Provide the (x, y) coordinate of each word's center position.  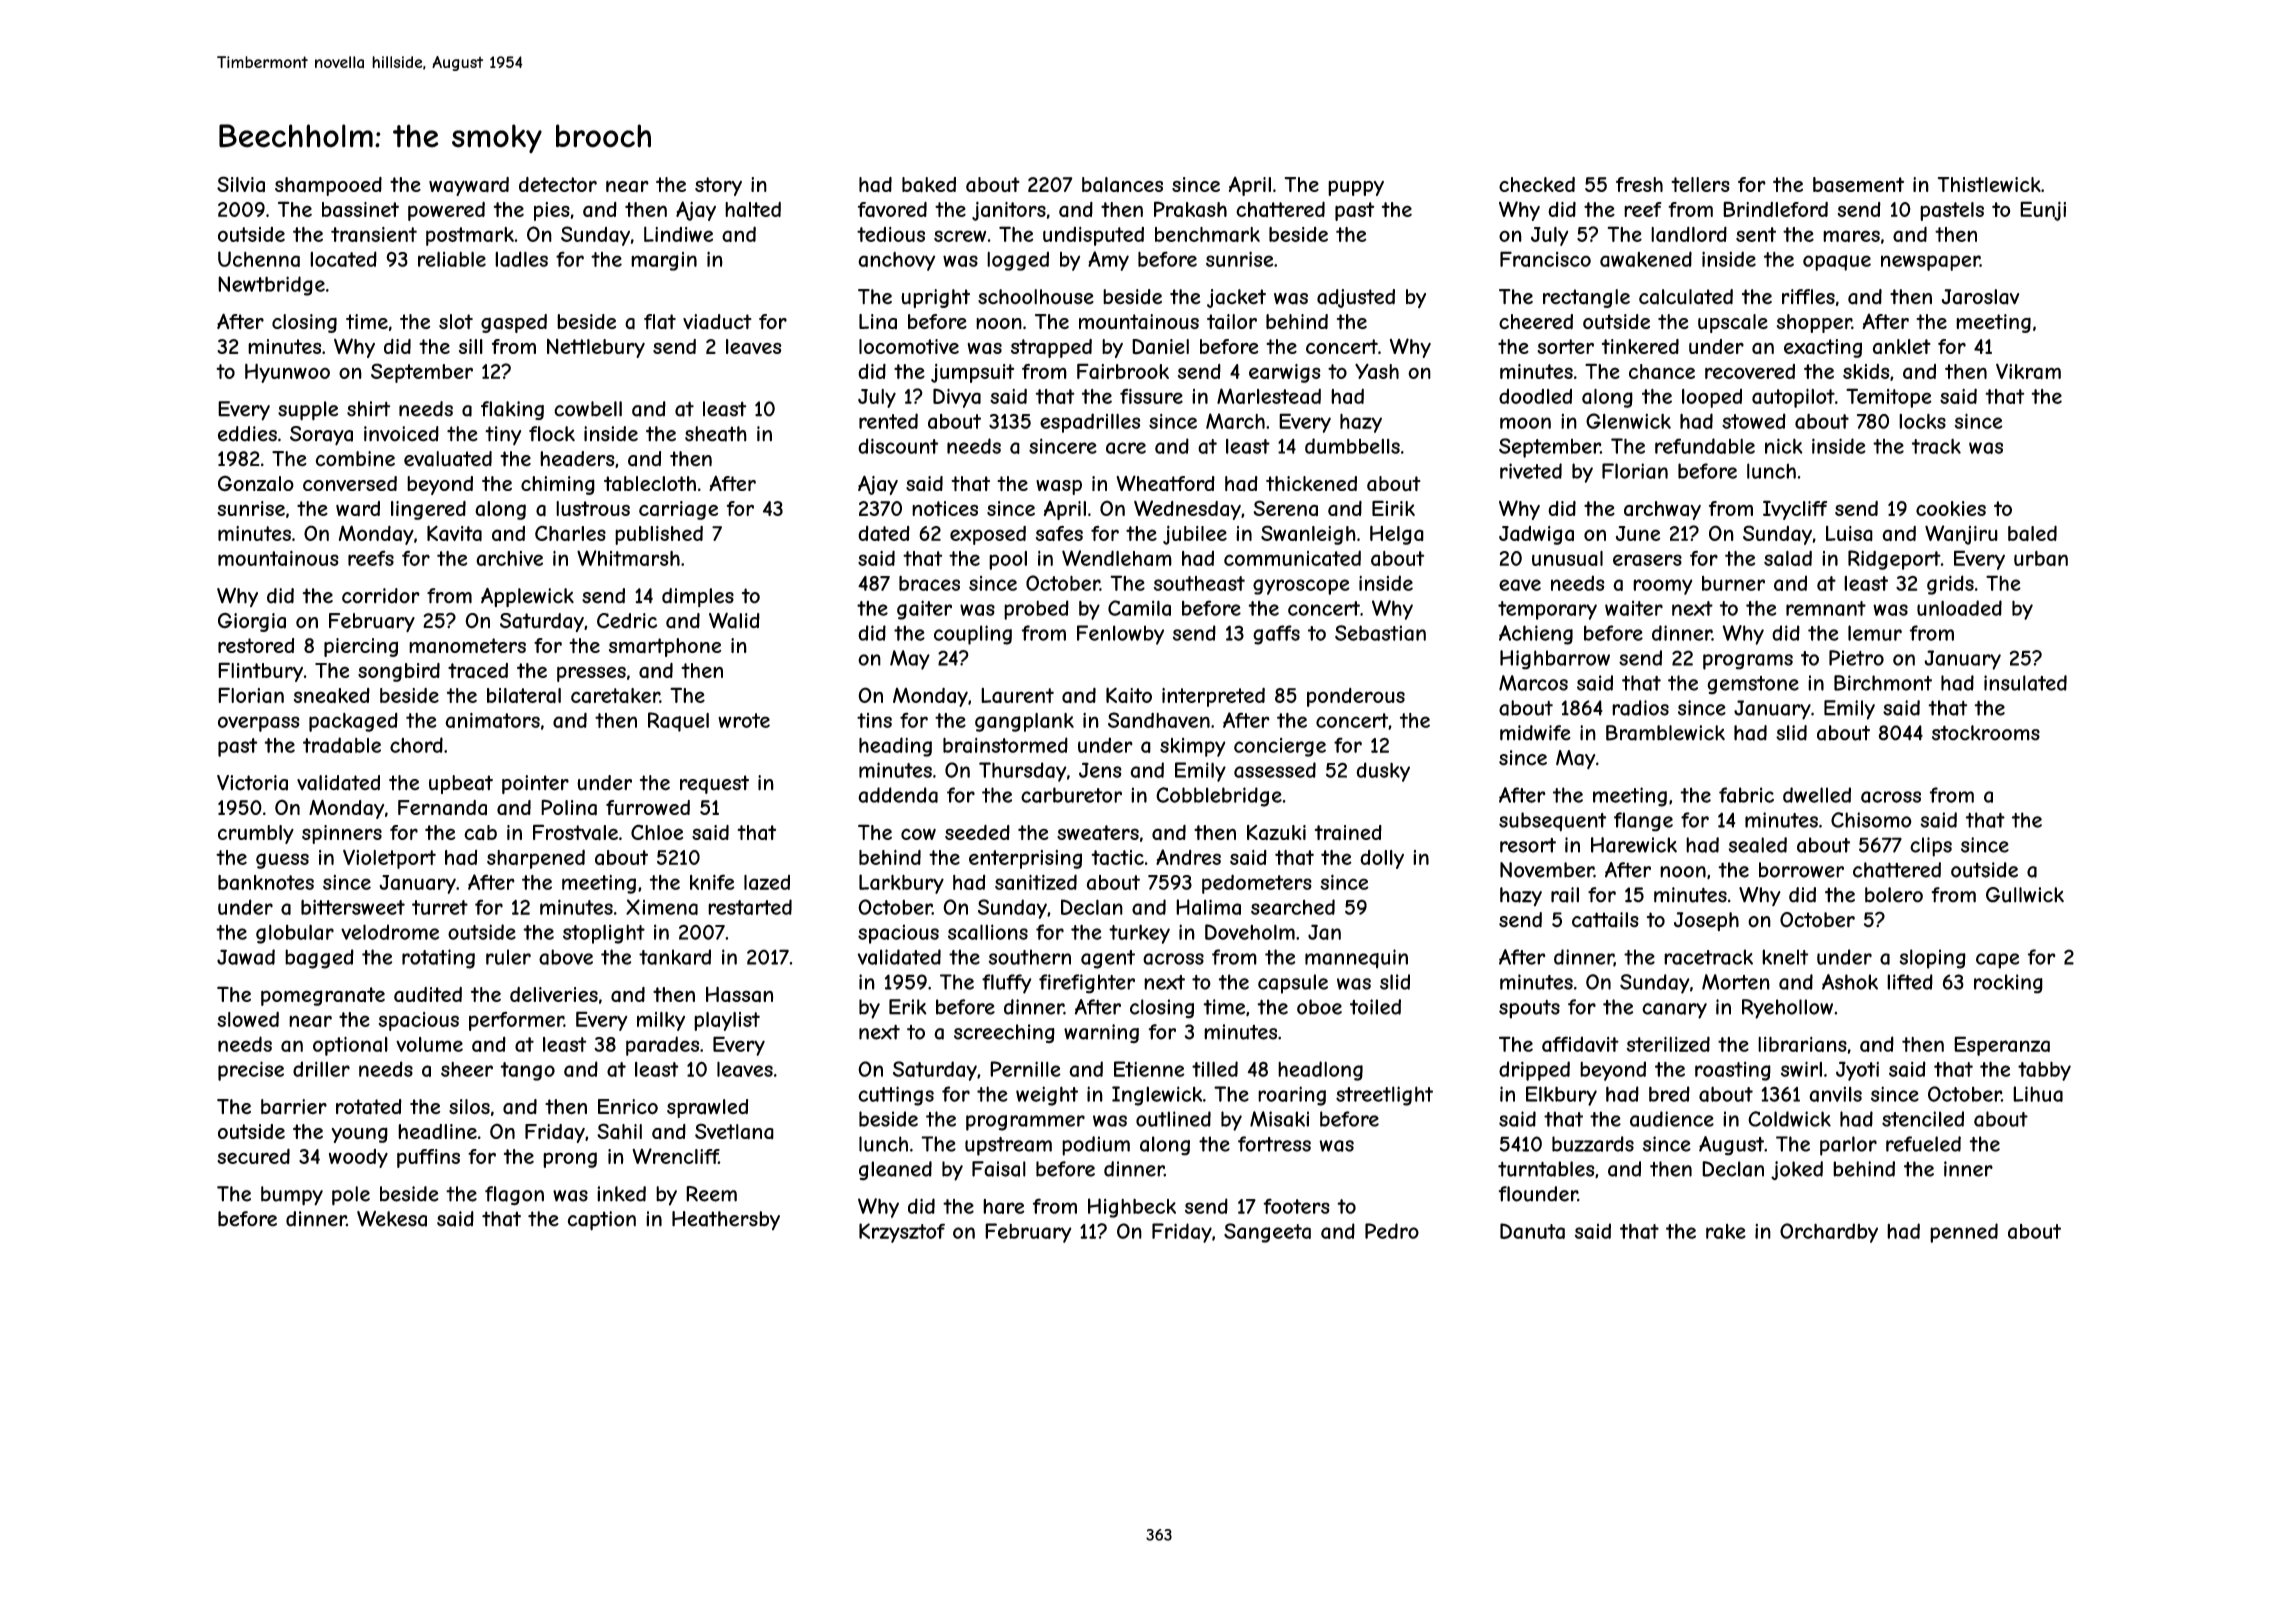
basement (1858, 184)
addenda (898, 795)
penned (1964, 1233)
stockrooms (1986, 733)
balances (1122, 184)
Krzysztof (902, 1233)
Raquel (678, 722)
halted (753, 209)
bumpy (292, 1196)
